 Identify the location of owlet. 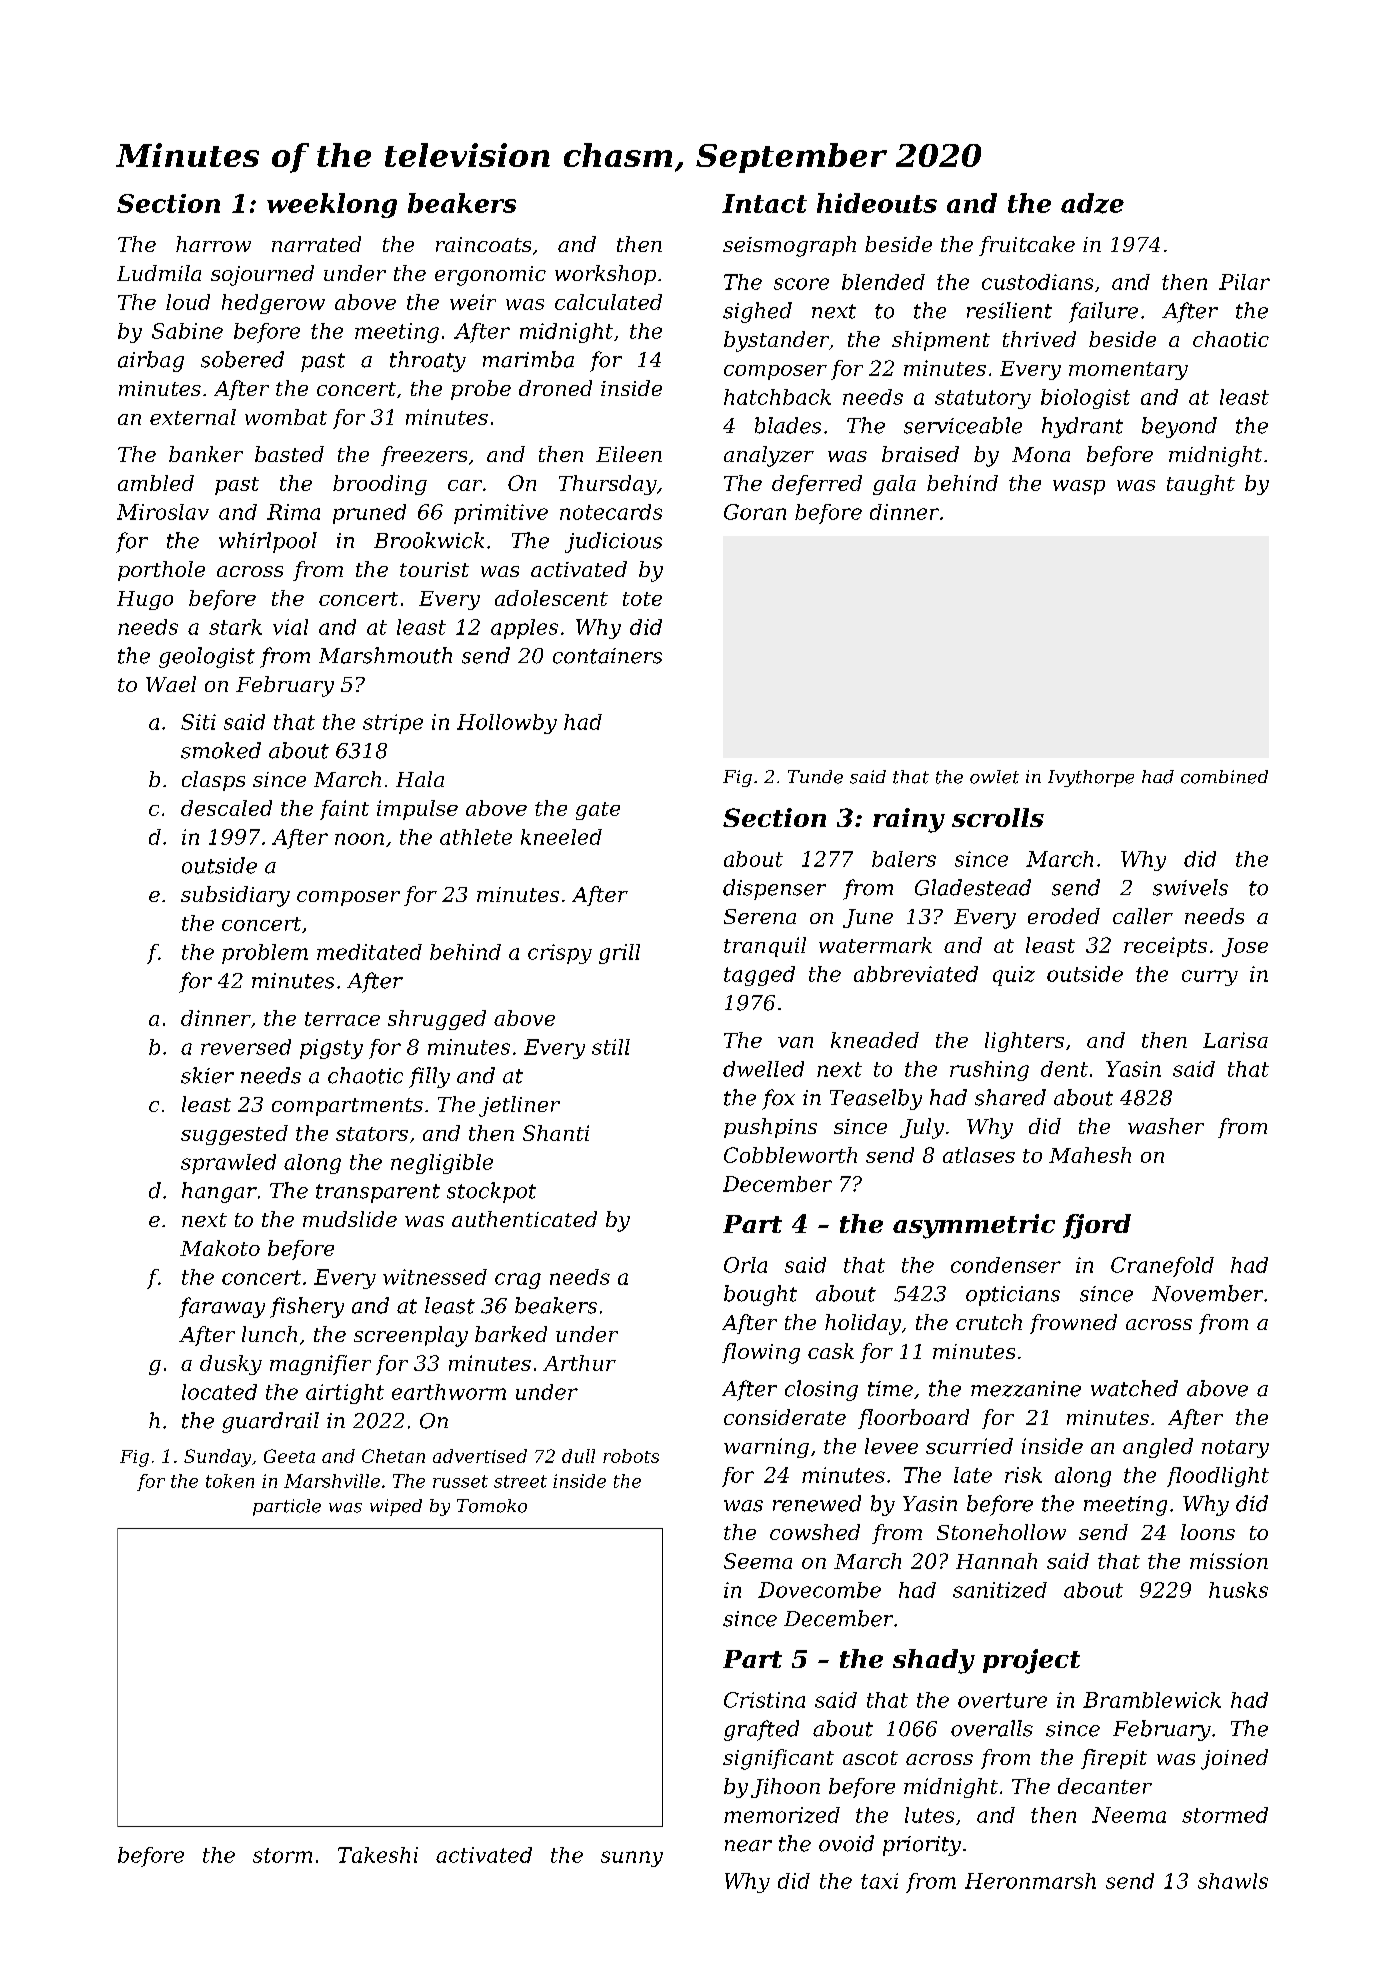
(994, 777).
